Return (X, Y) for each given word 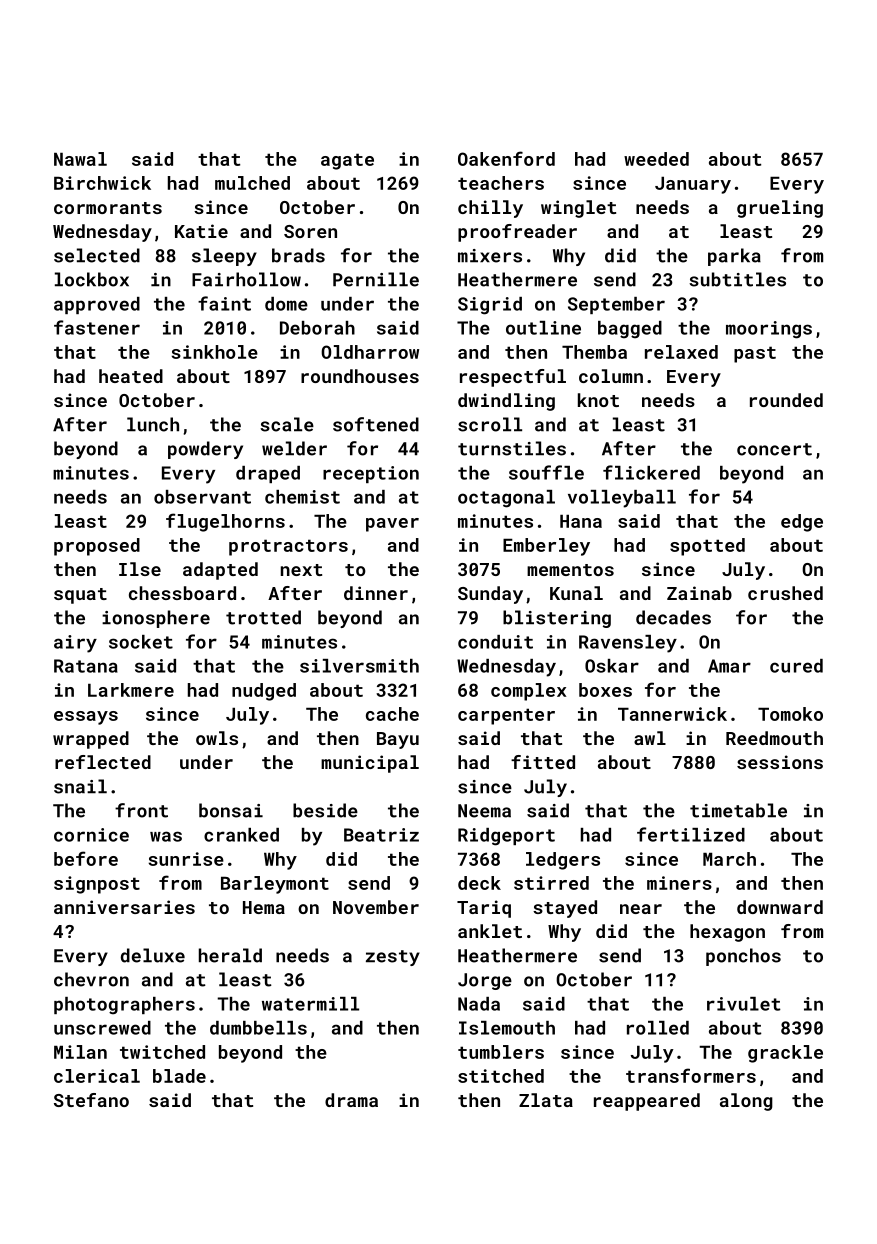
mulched (252, 183)
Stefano (91, 1100)
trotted (263, 617)
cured (796, 666)
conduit (495, 642)
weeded (656, 159)
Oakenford (506, 158)
